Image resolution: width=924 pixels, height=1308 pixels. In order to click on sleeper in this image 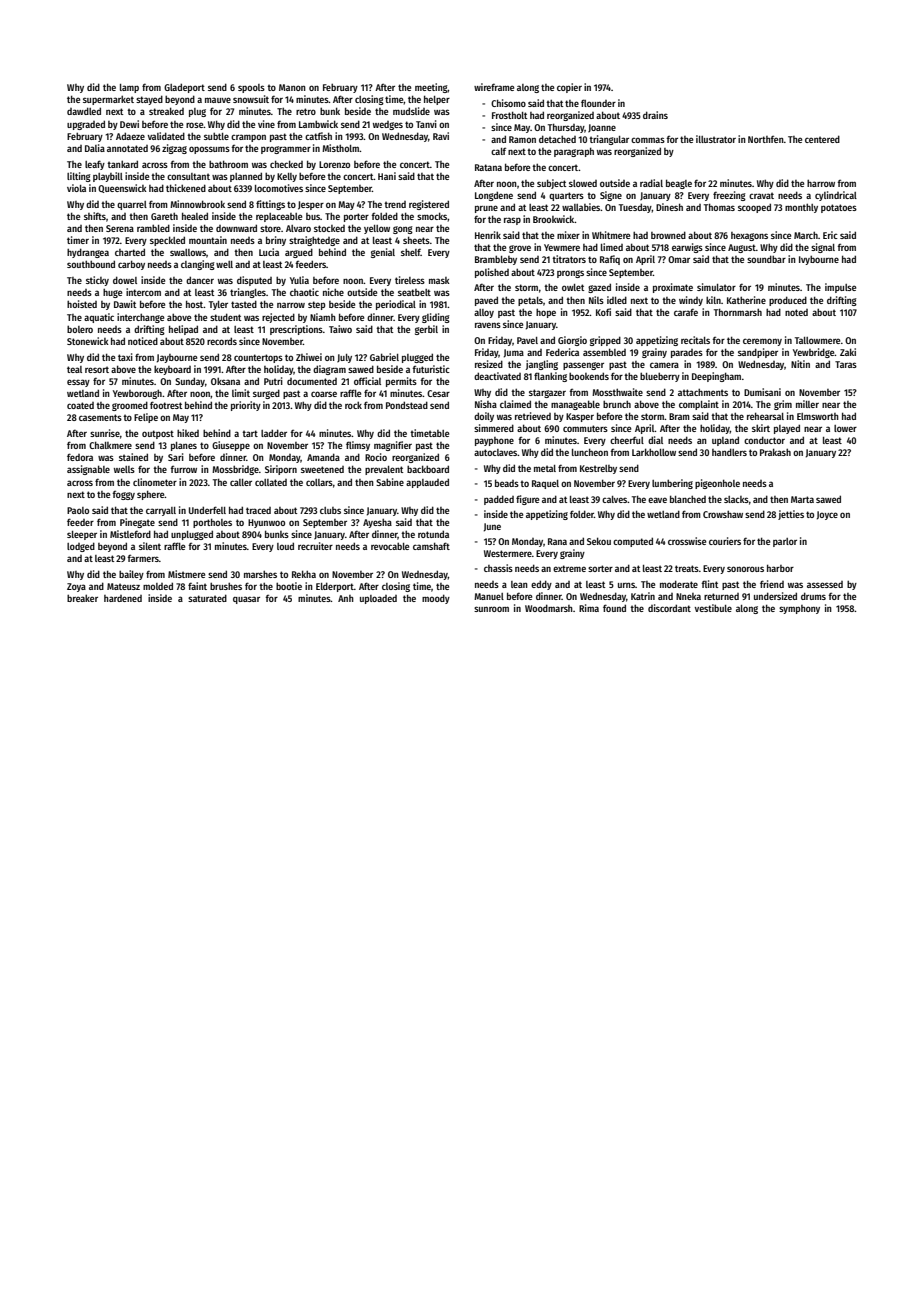, I will do `click(82, 535)`.
